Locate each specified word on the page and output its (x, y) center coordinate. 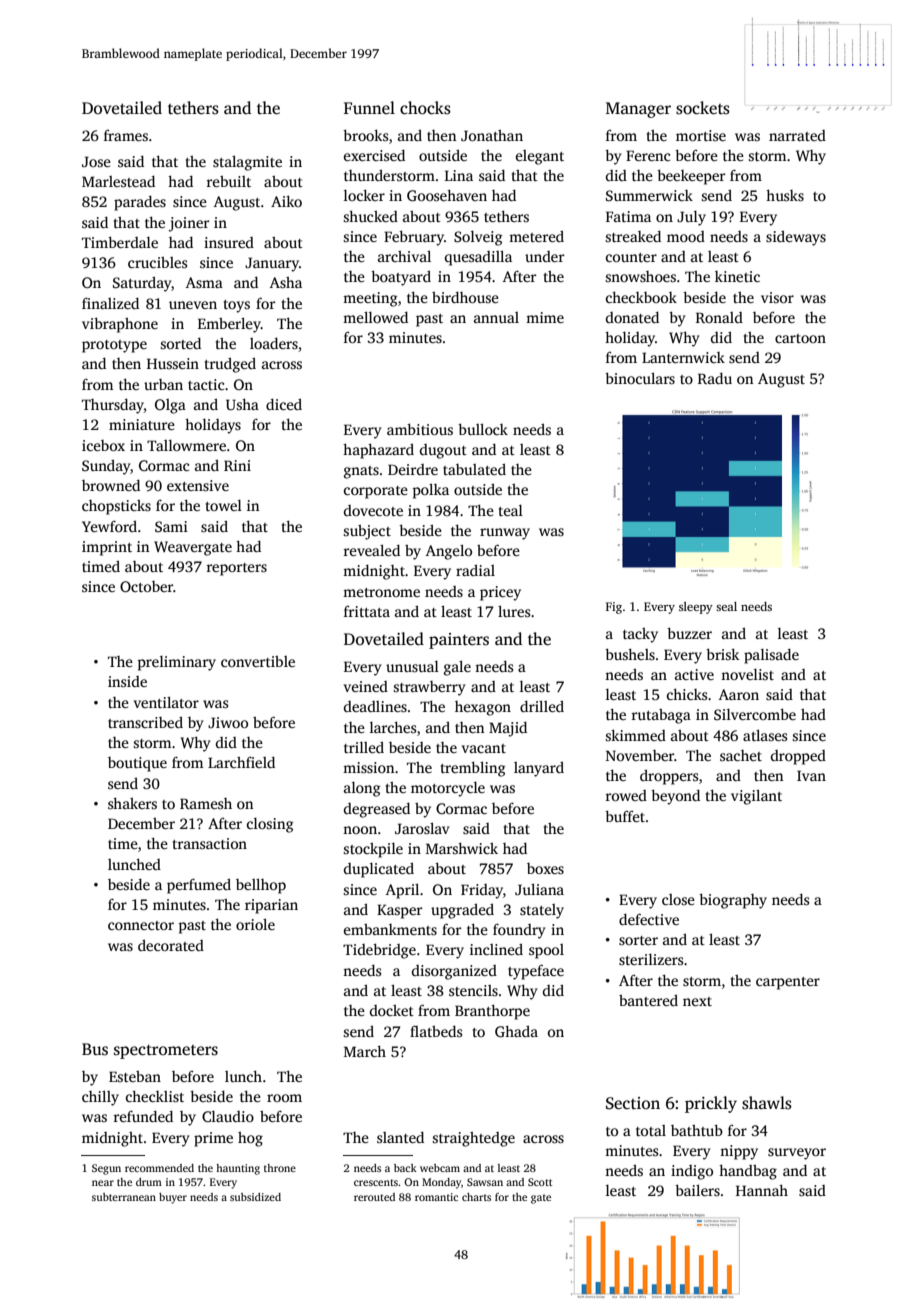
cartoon (800, 338)
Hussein (173, 363)
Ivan (811, 775)
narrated (797, 135)
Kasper (399, 911)
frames (126, 135)
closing (270, 825)
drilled (542, 706)
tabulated (474, 469)
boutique (137, 764)
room (284, 1098)
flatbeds (436, 1031)
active (694, 674)
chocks (425, 108)
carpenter (788, 983)
